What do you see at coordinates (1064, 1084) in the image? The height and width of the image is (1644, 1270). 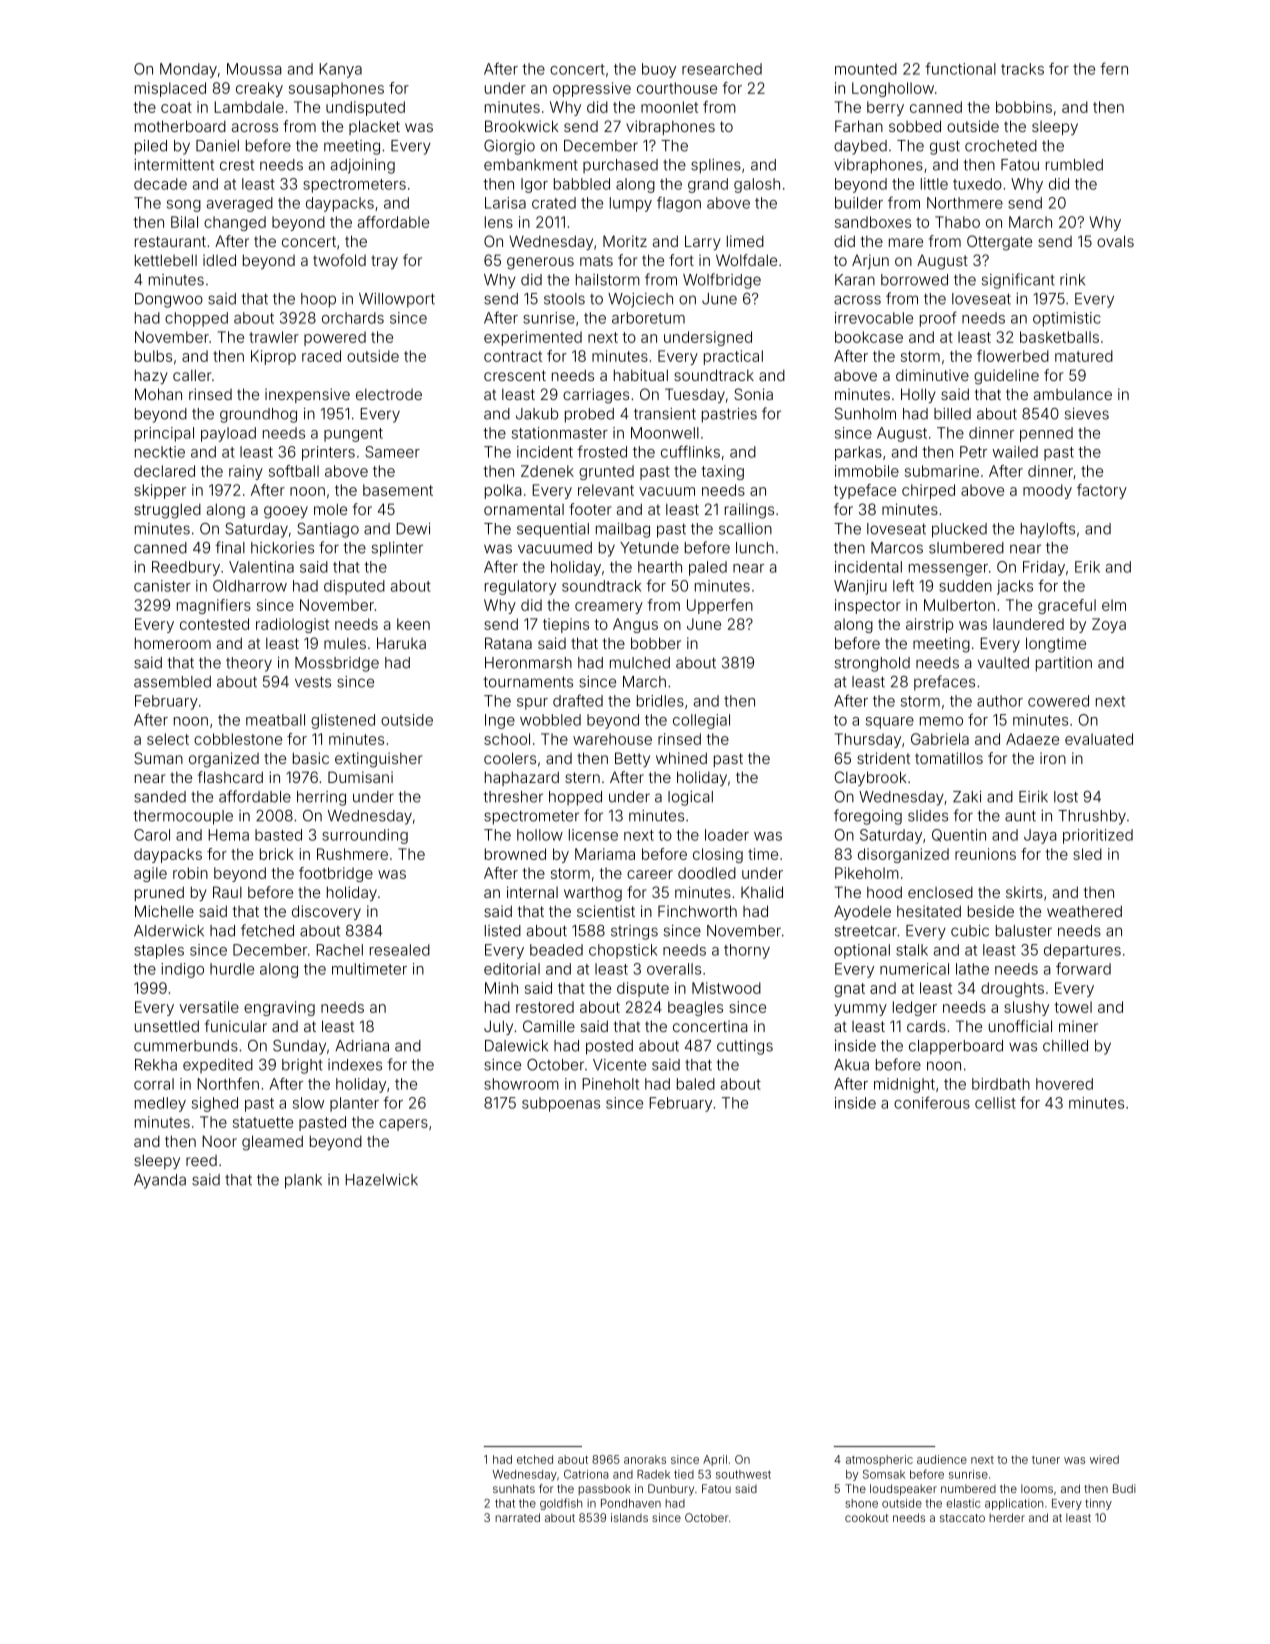 I see `hovered` at bounding box center [1064, 1084].
